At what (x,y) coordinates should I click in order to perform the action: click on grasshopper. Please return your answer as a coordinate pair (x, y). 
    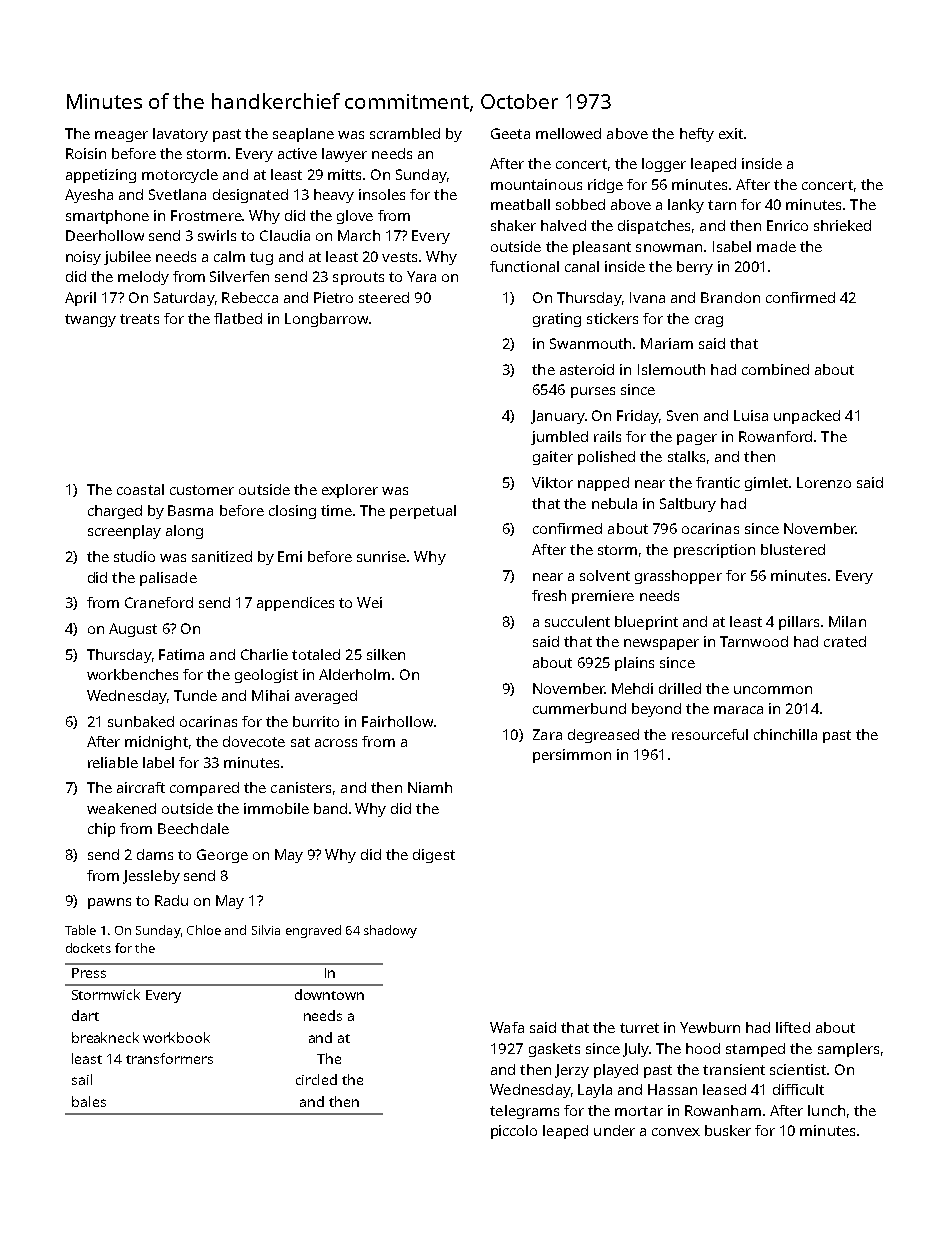
    Looking at the image, I should click on (678, 577).
